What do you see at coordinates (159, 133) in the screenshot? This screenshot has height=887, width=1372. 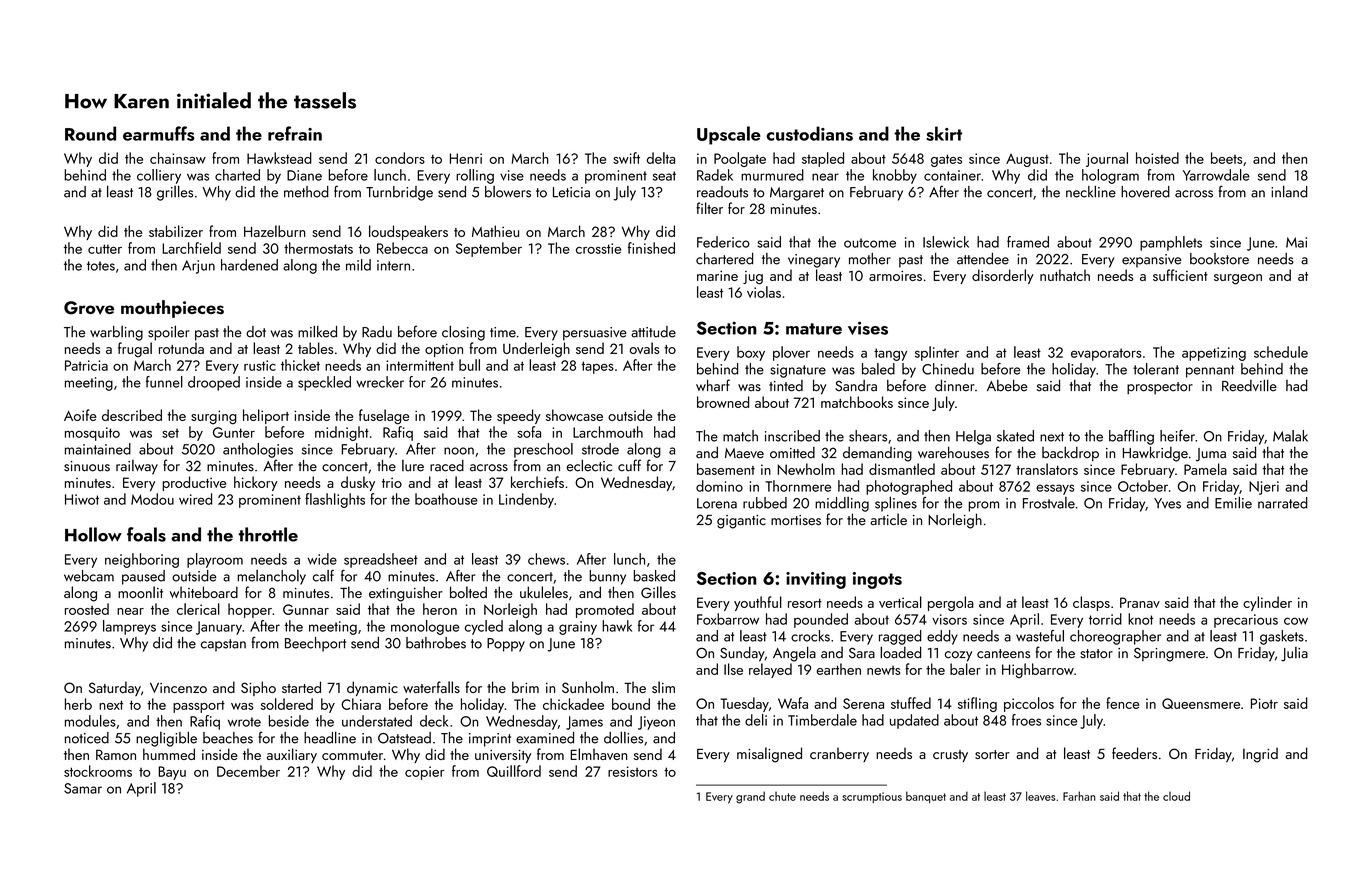 I see `earmuffs` at bounding box center [159, 133].
